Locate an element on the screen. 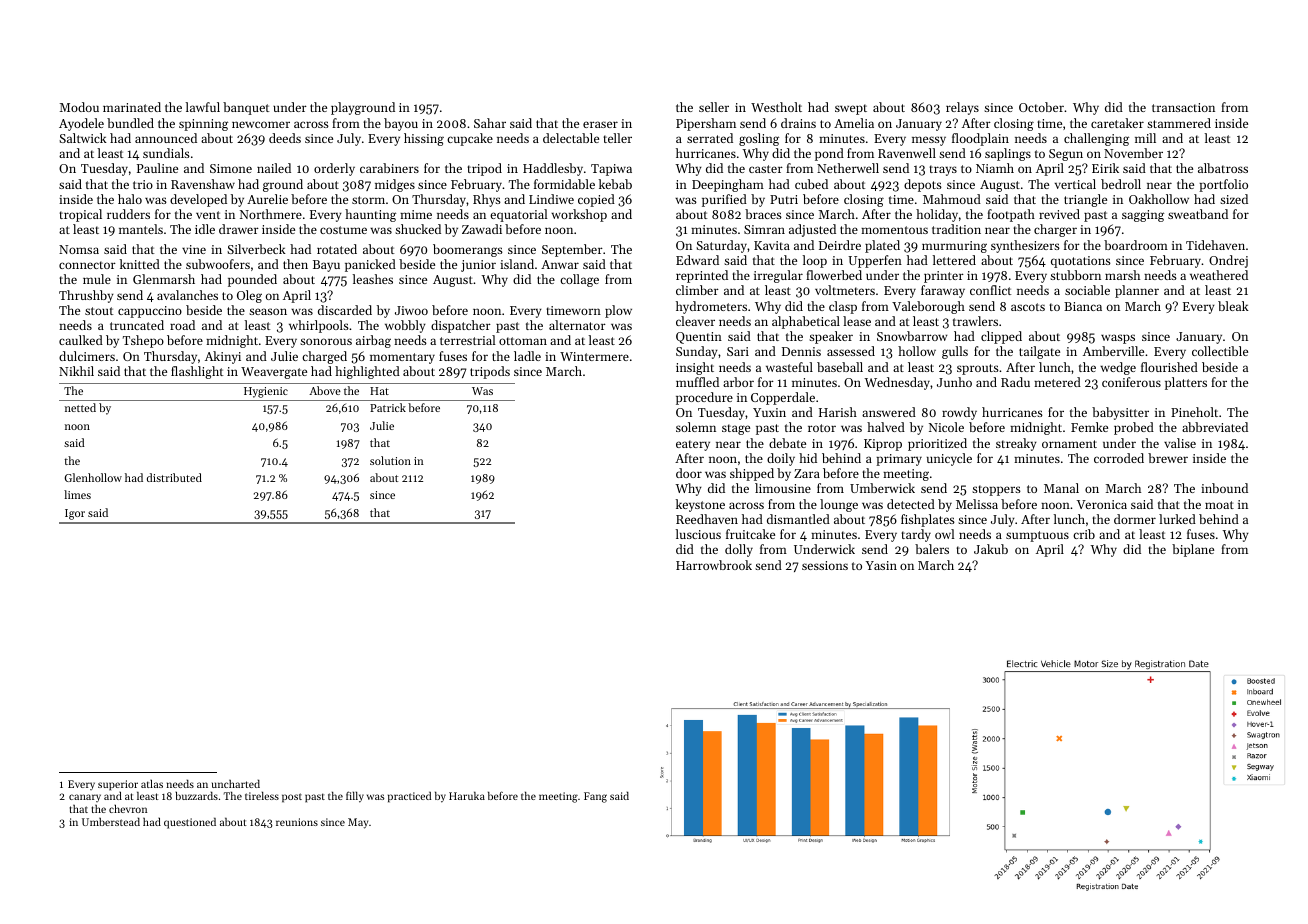 The width and height of the screenshot is (1308, 924). Jakub is located at coordinates (991, 549).
